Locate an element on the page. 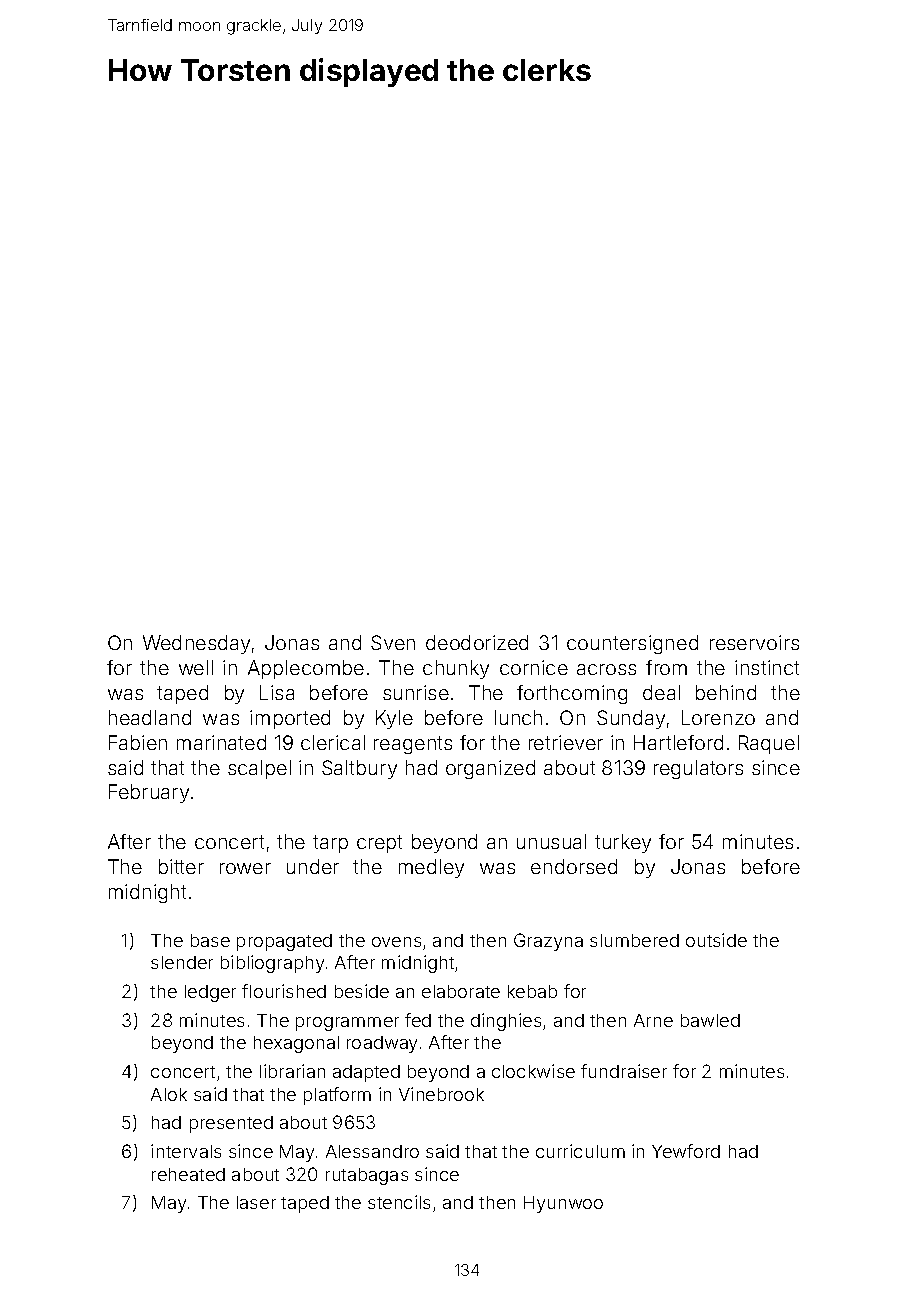 The width and height of the document is (908, 1316). Hyunwoo is located at coordinates (563, 1204).
